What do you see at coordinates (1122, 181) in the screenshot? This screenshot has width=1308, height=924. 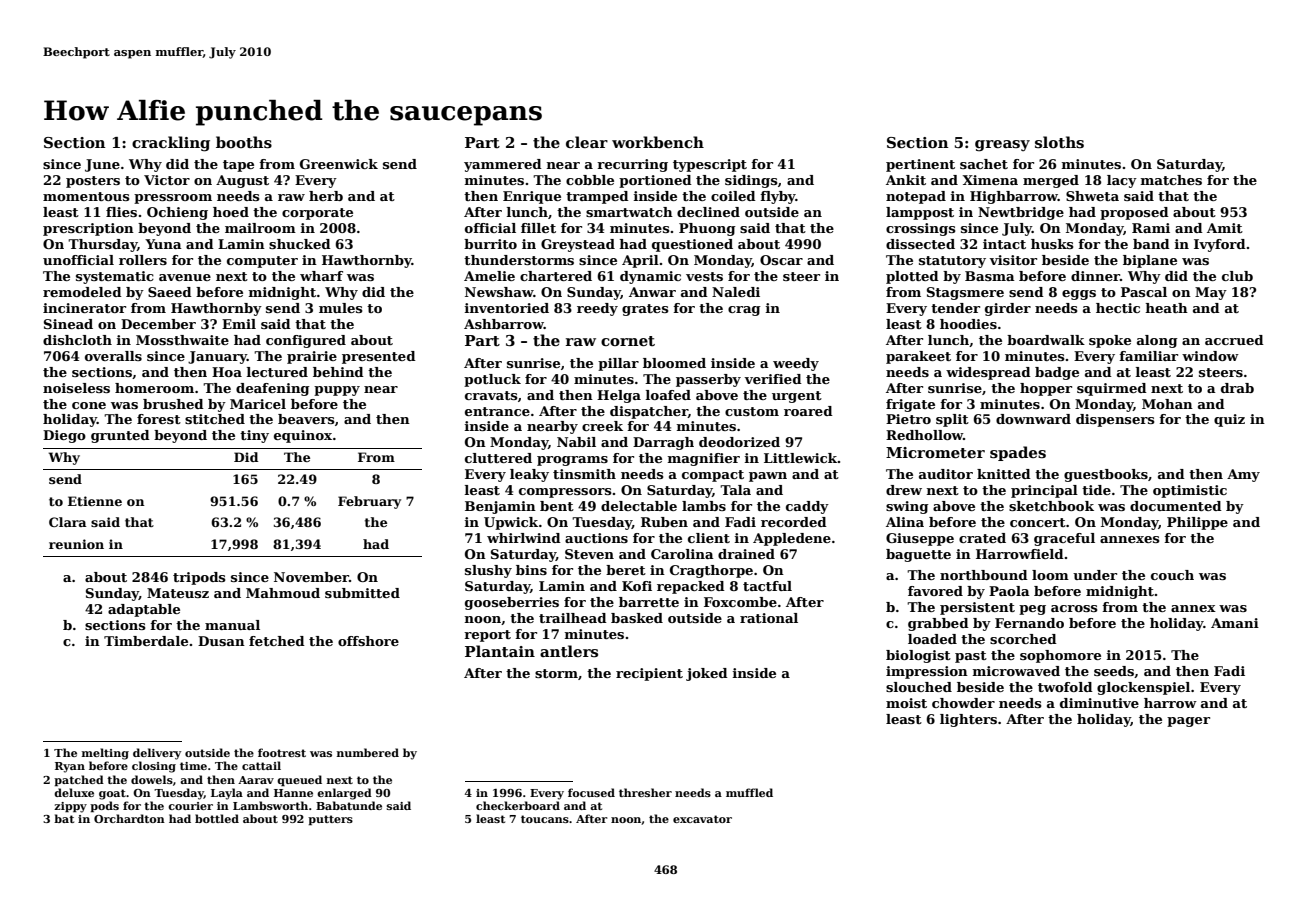 I see `lacy` at bounding box center [1122, 181].
